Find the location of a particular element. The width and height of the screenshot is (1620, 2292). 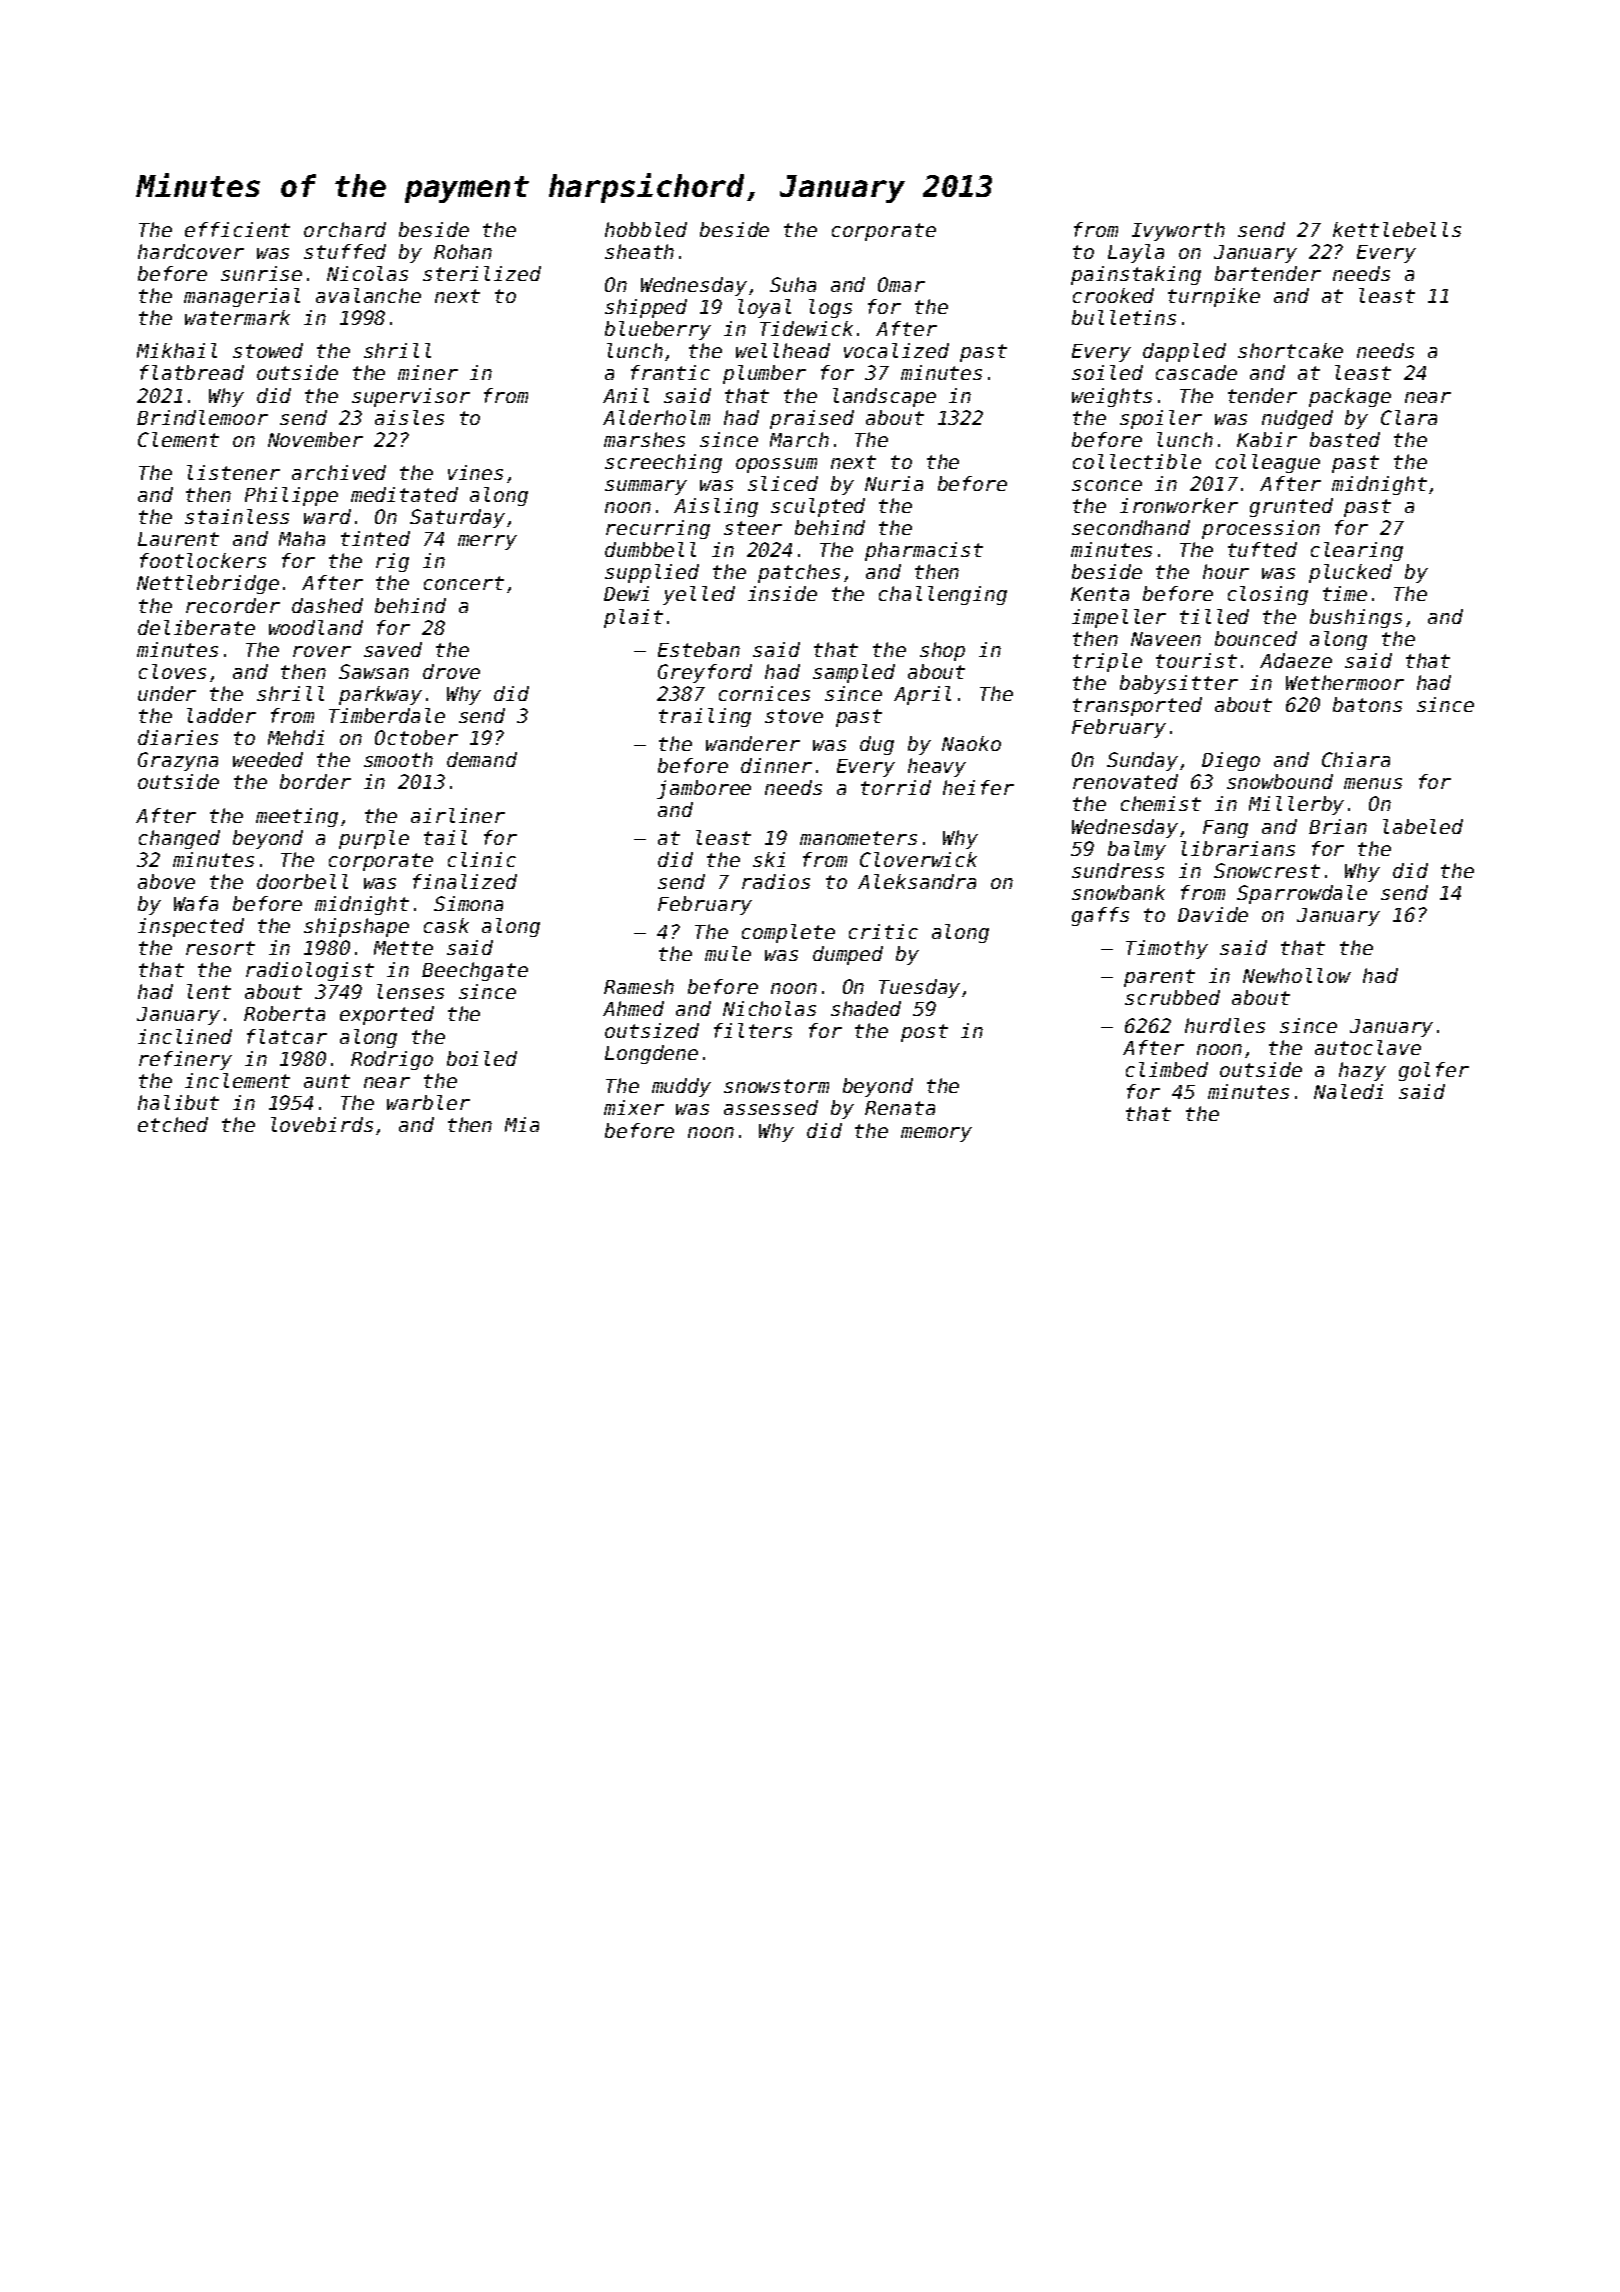

March is located at coordinates (799, 439).
